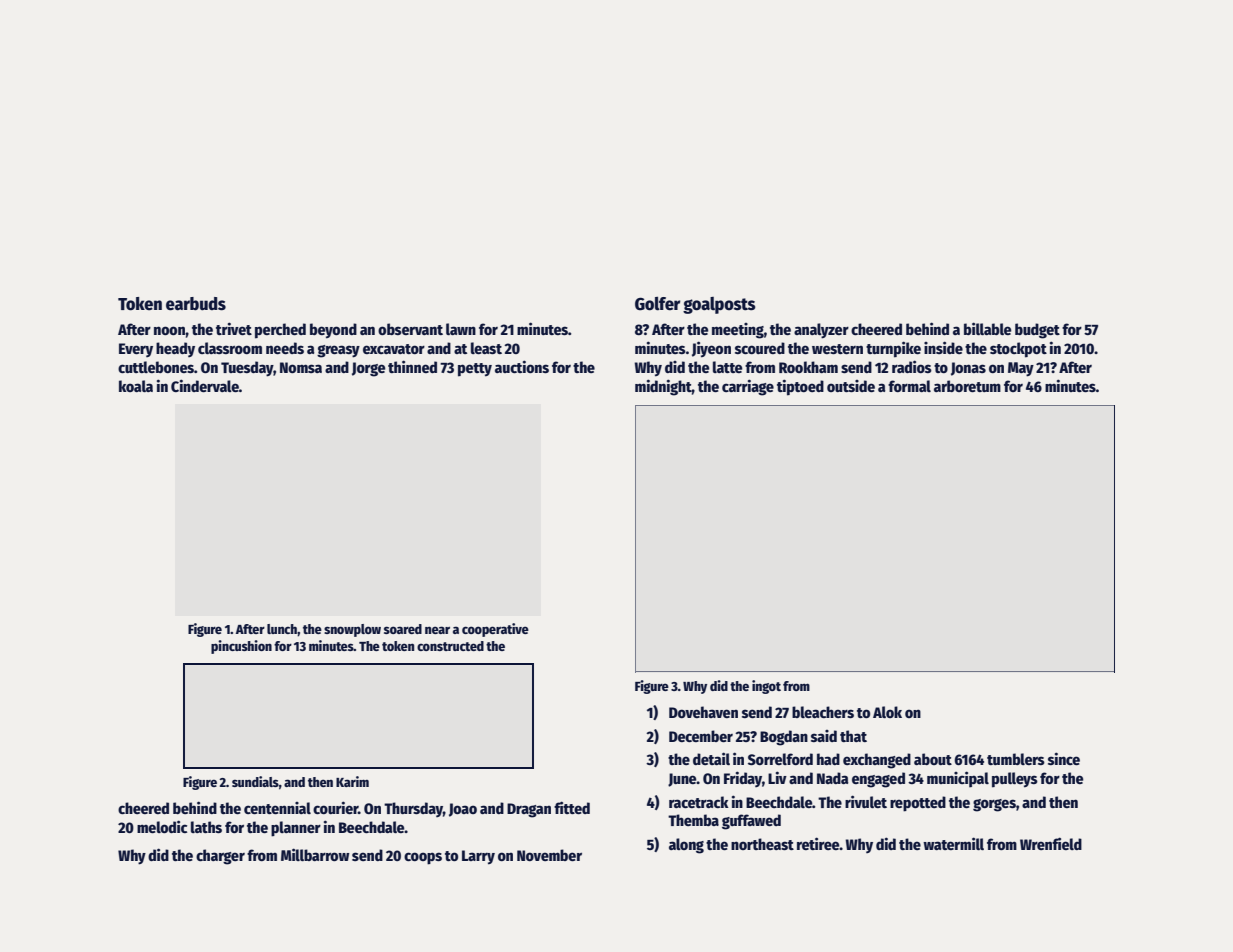  What do you see at coordinates (255, 781) in the image?
I see `sundials` at bounding box center [255, 781].
